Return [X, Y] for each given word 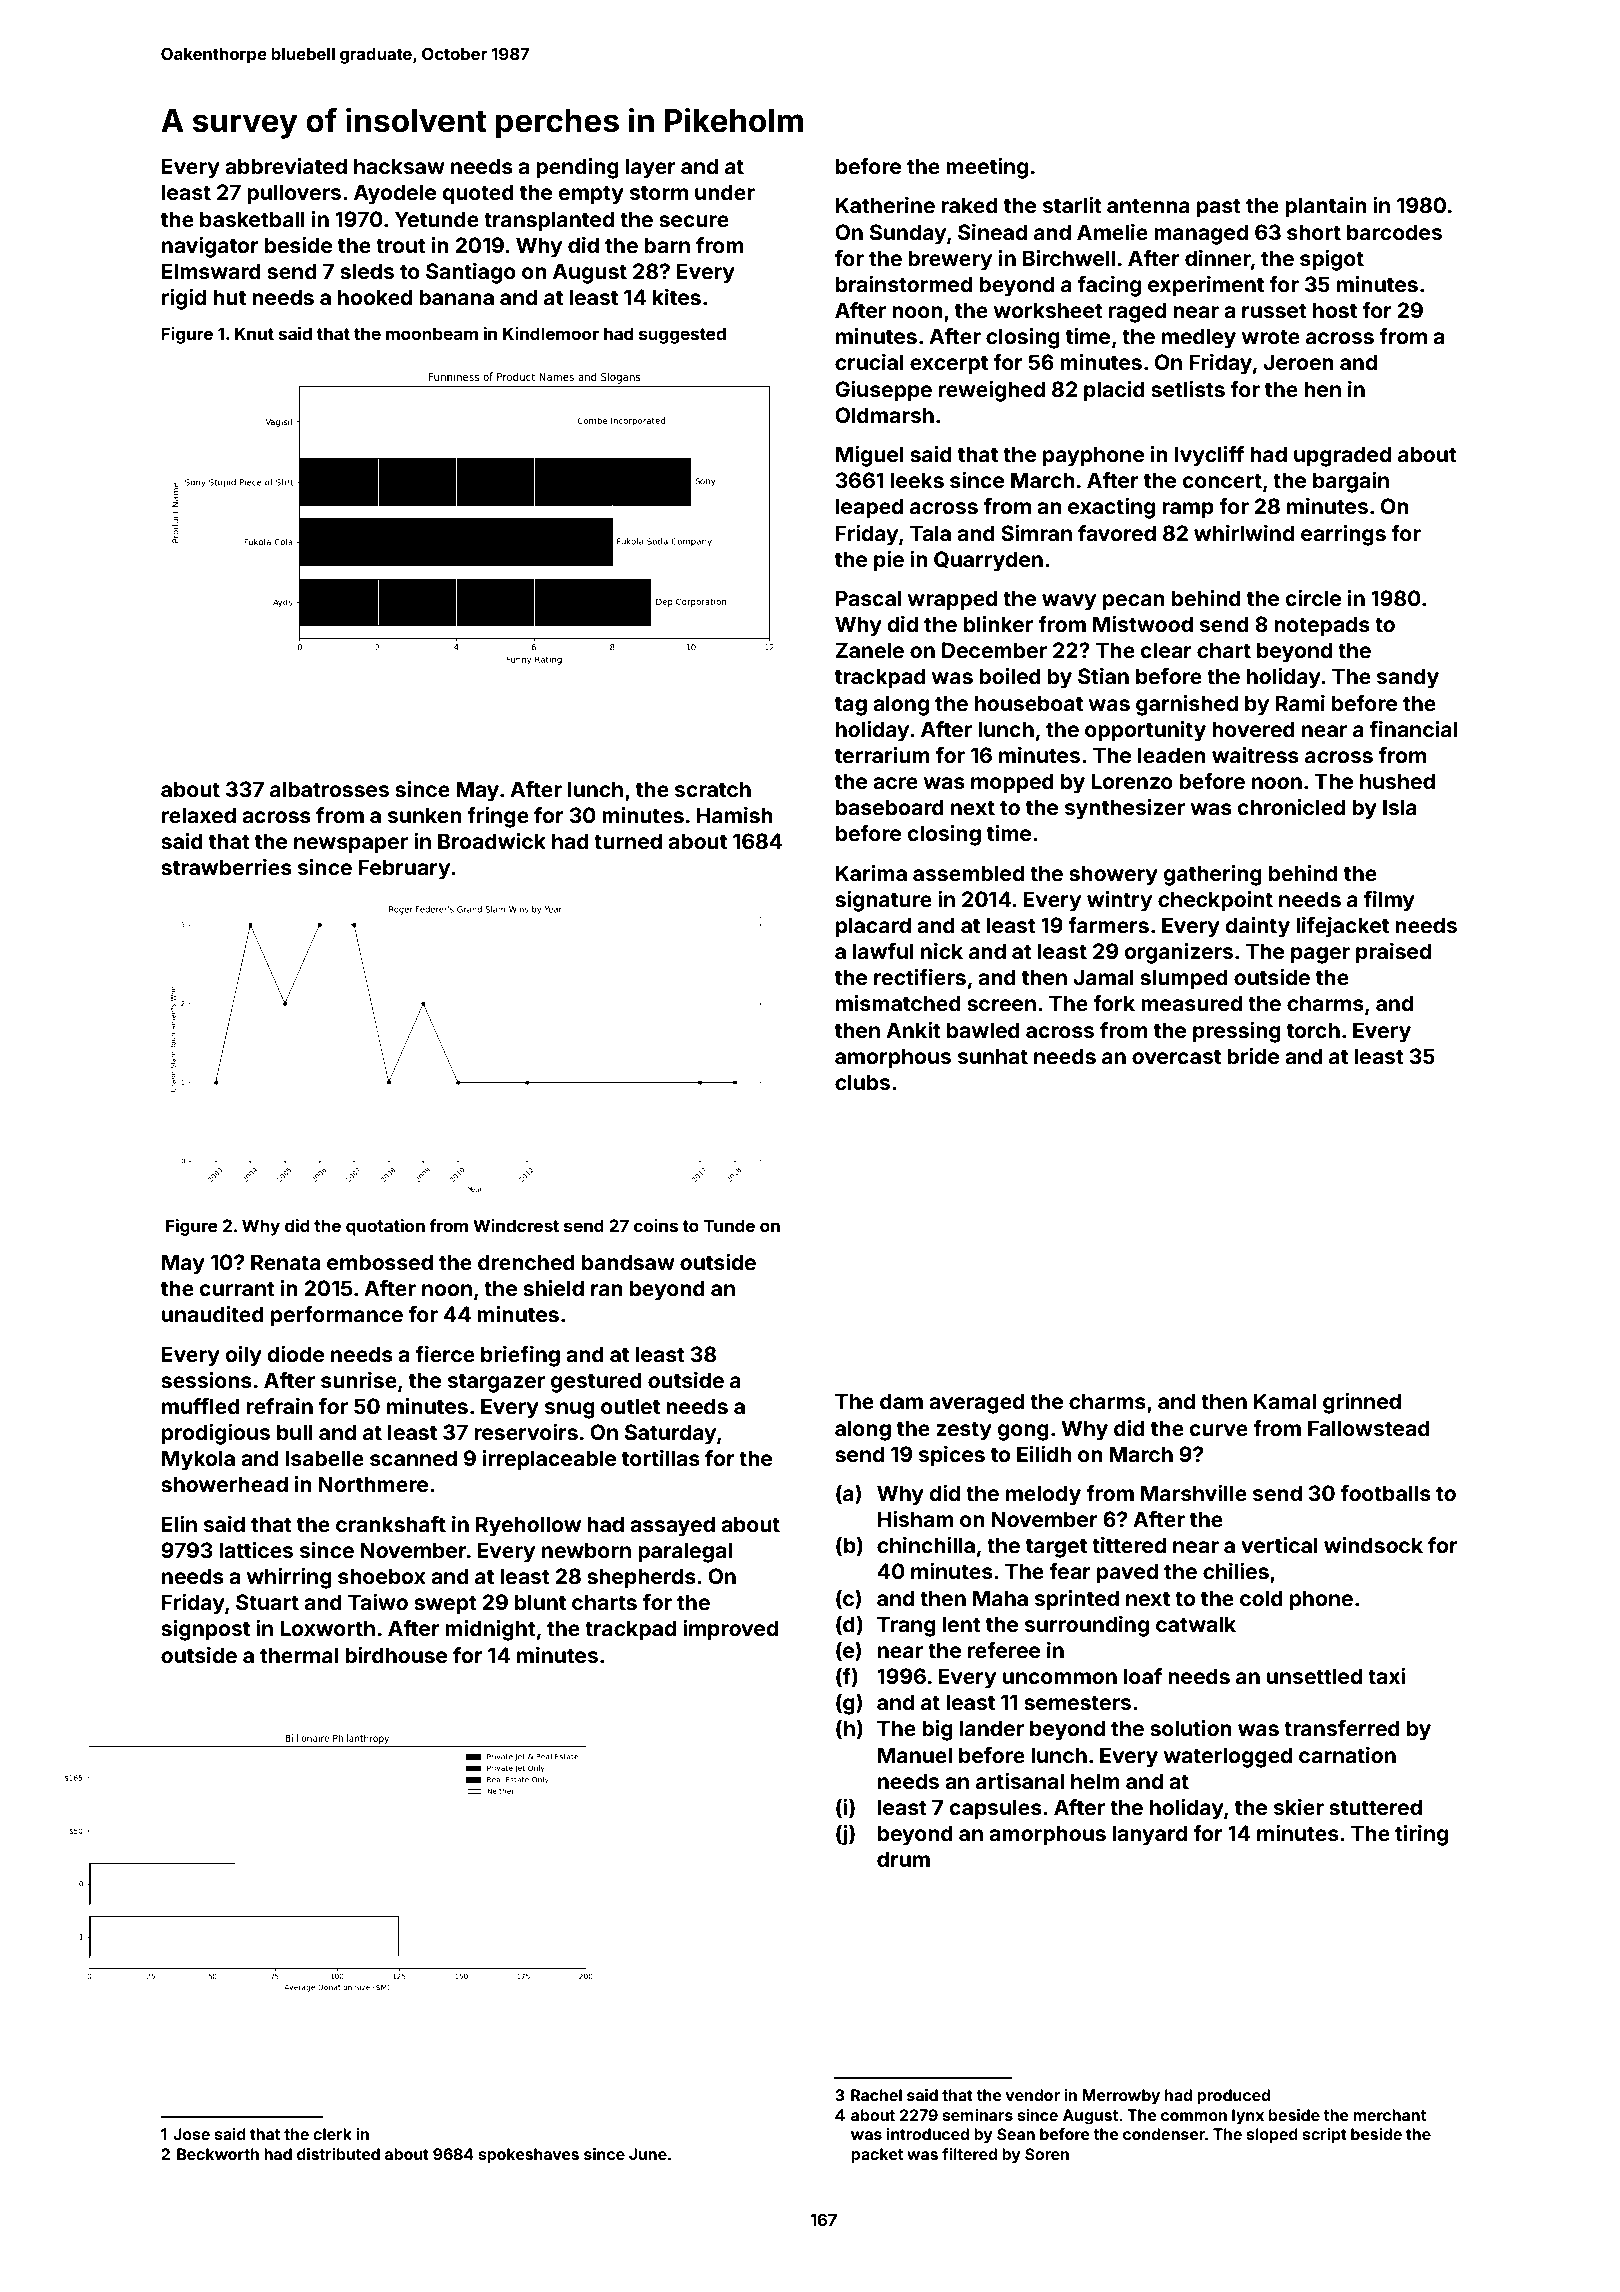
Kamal [1285, 1401]
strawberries [226, 867]
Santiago [471, 273]
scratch [713, 789]
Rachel [876, 2095]
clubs [862, 1082]
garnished [1187, 705]
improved [730, 1630]
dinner [1218, 258]
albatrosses [329, 789]
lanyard [1149, 1835]
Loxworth [327, 1628]
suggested [682, 335]
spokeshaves [529, 2156]
